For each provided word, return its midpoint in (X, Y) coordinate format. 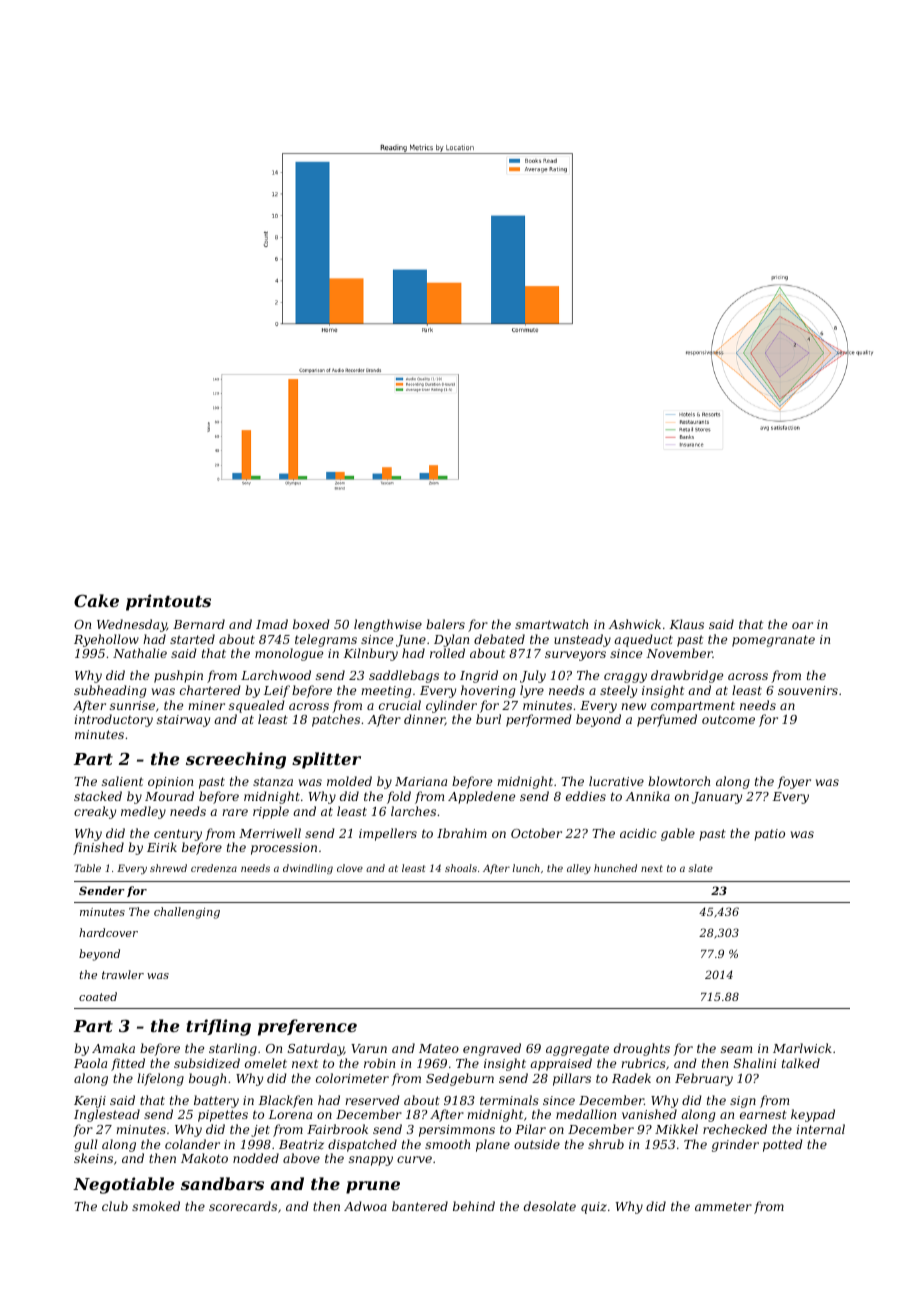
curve (414, 1159)
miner (206, 705)
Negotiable (124, 1185)
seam (736, 1049)
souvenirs (808, 690)
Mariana (421, 781)
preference (307, 1027)
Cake (96, 600)
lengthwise (388, 625)
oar (802, 625)
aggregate (577, 1050)
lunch (526, 868)
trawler (123, 974)
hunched (615, 868)
